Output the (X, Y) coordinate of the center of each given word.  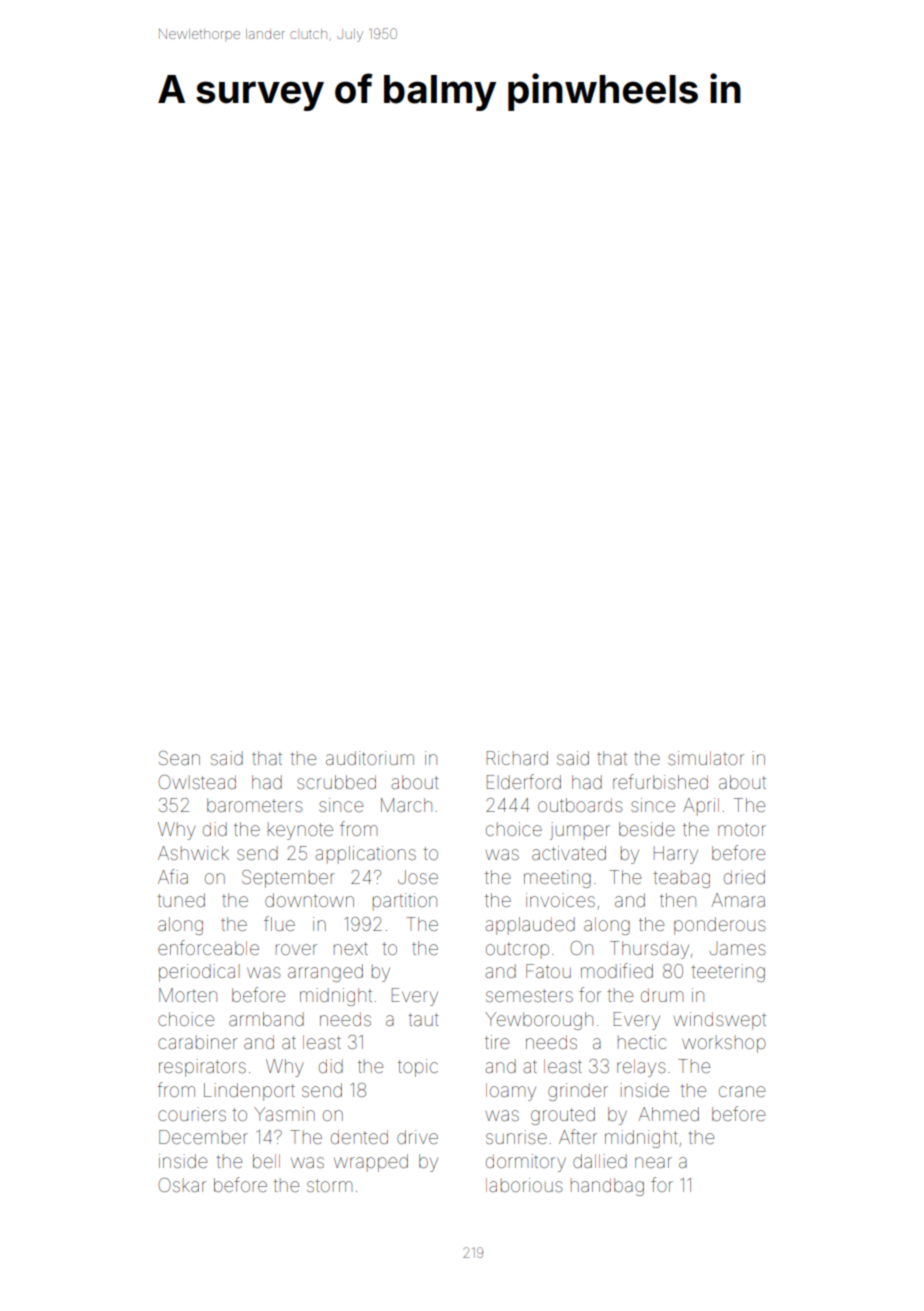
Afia (173, 876)
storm (329, 1185)
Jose (418, 877)
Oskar (182, 1185)
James (737, 949)
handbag (607, 1187)
